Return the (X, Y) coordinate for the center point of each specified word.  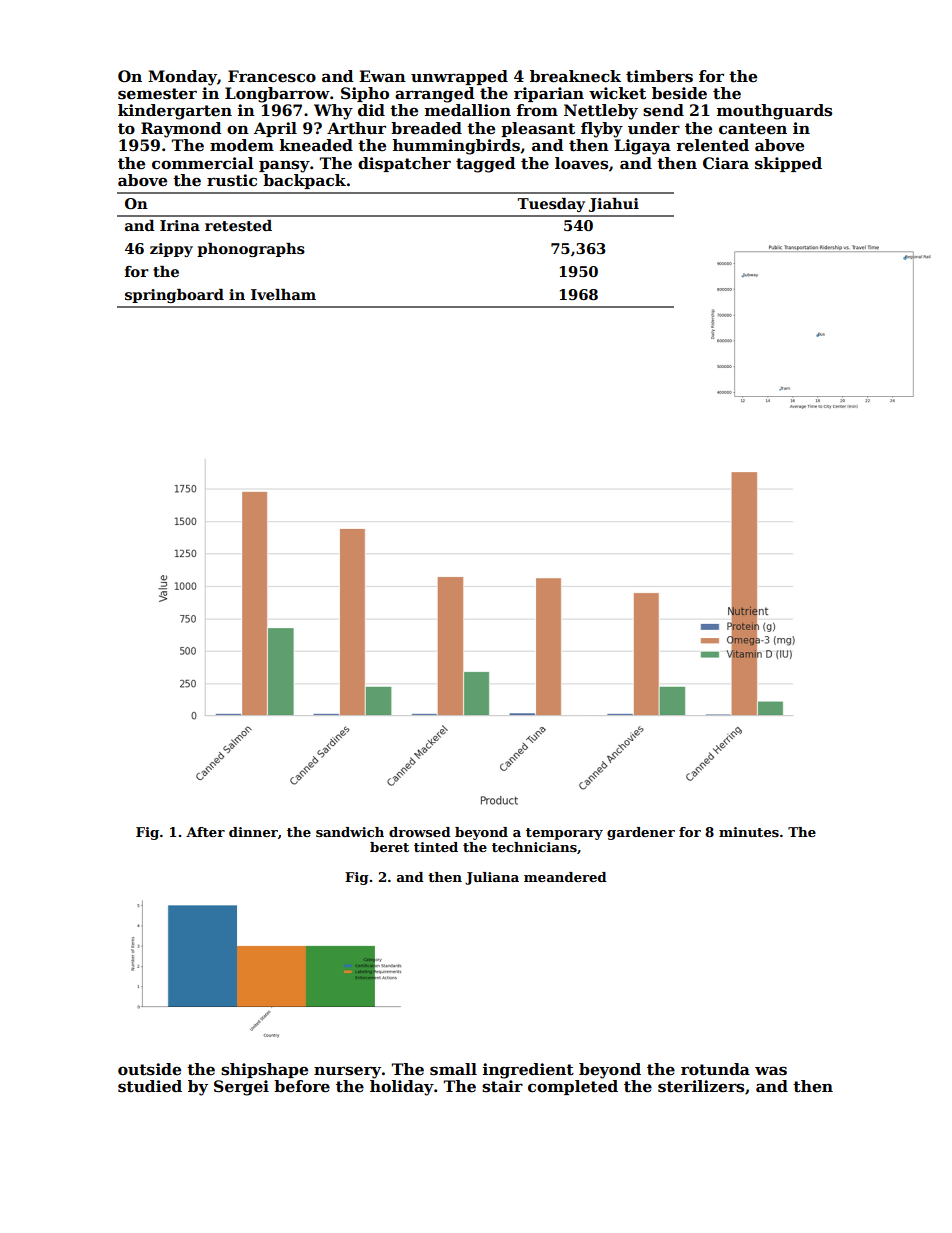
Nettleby (601, 112)
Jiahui (614, 205)
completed (573, 1087)
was (771, 1071)
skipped (788, 164)
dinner (253, 832)
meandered (565, 877)
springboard (174, 296)
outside (149, 1069)
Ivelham (283, 294)
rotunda (715, 1069)
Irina (180, 225)
